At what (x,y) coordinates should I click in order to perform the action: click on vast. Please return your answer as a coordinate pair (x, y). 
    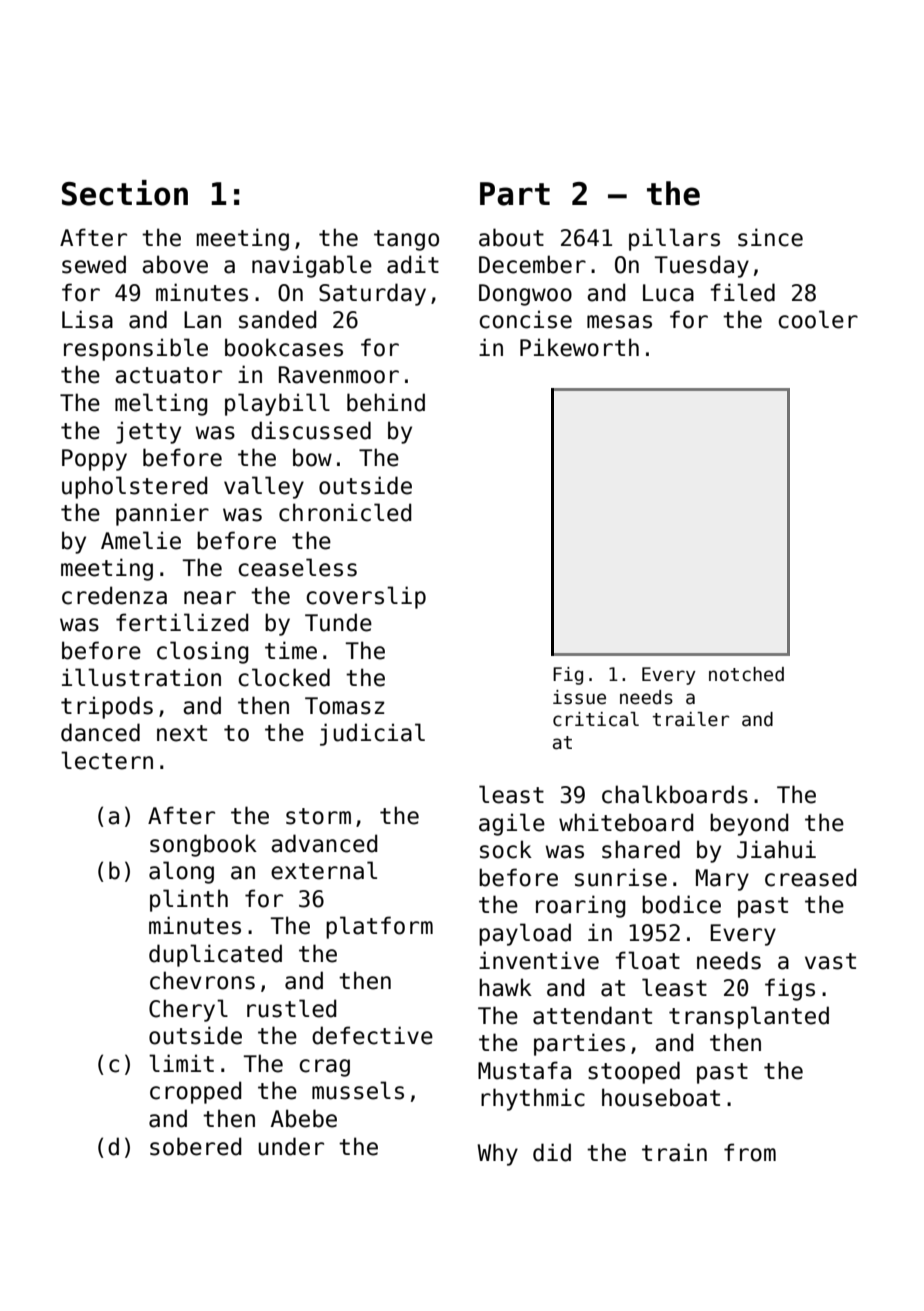
    Looking at the image, I should click on (830, 961).
